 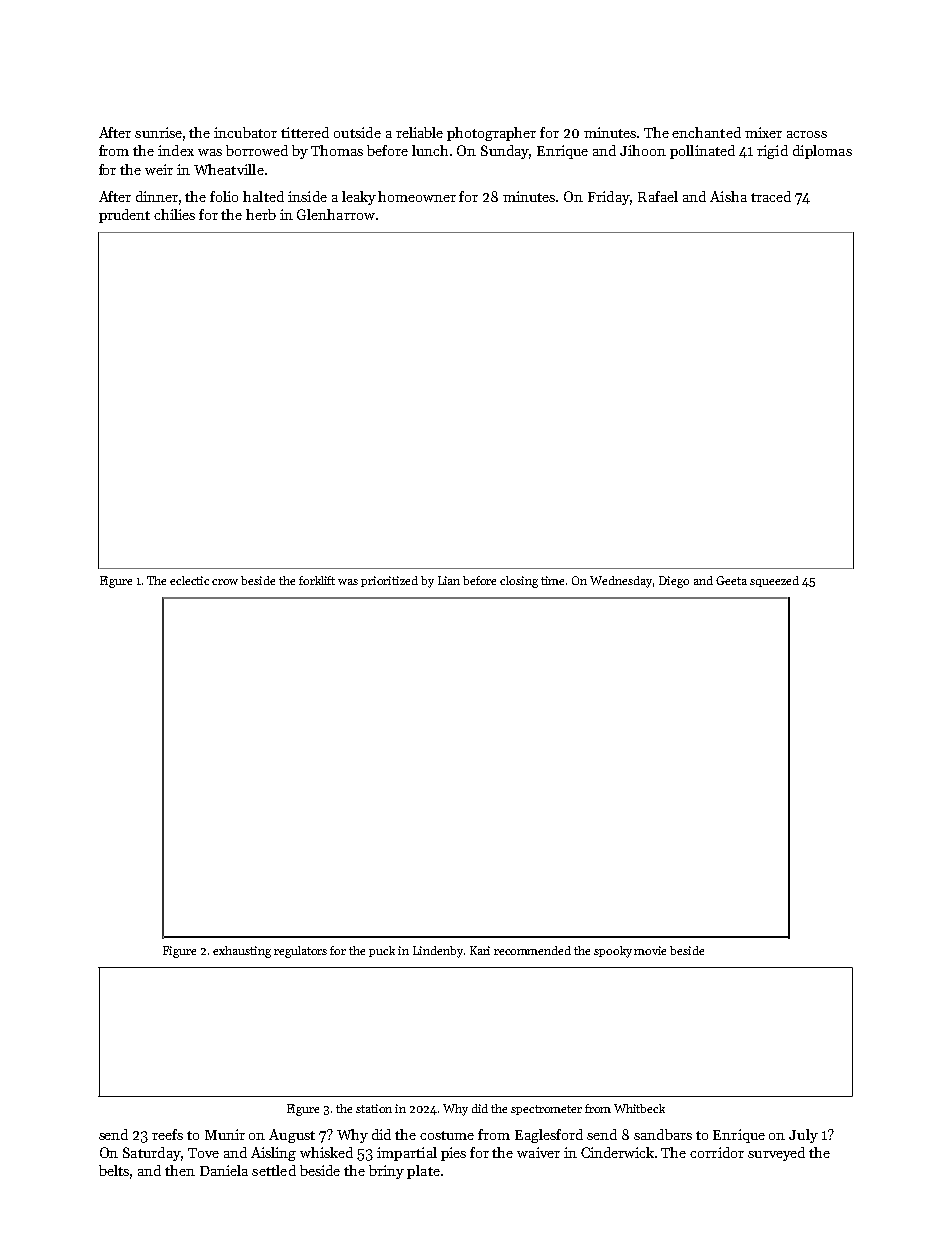 What do you see at coordinates (225, 582) in the image?
I see `crow` at bounding box center [225, 582].
